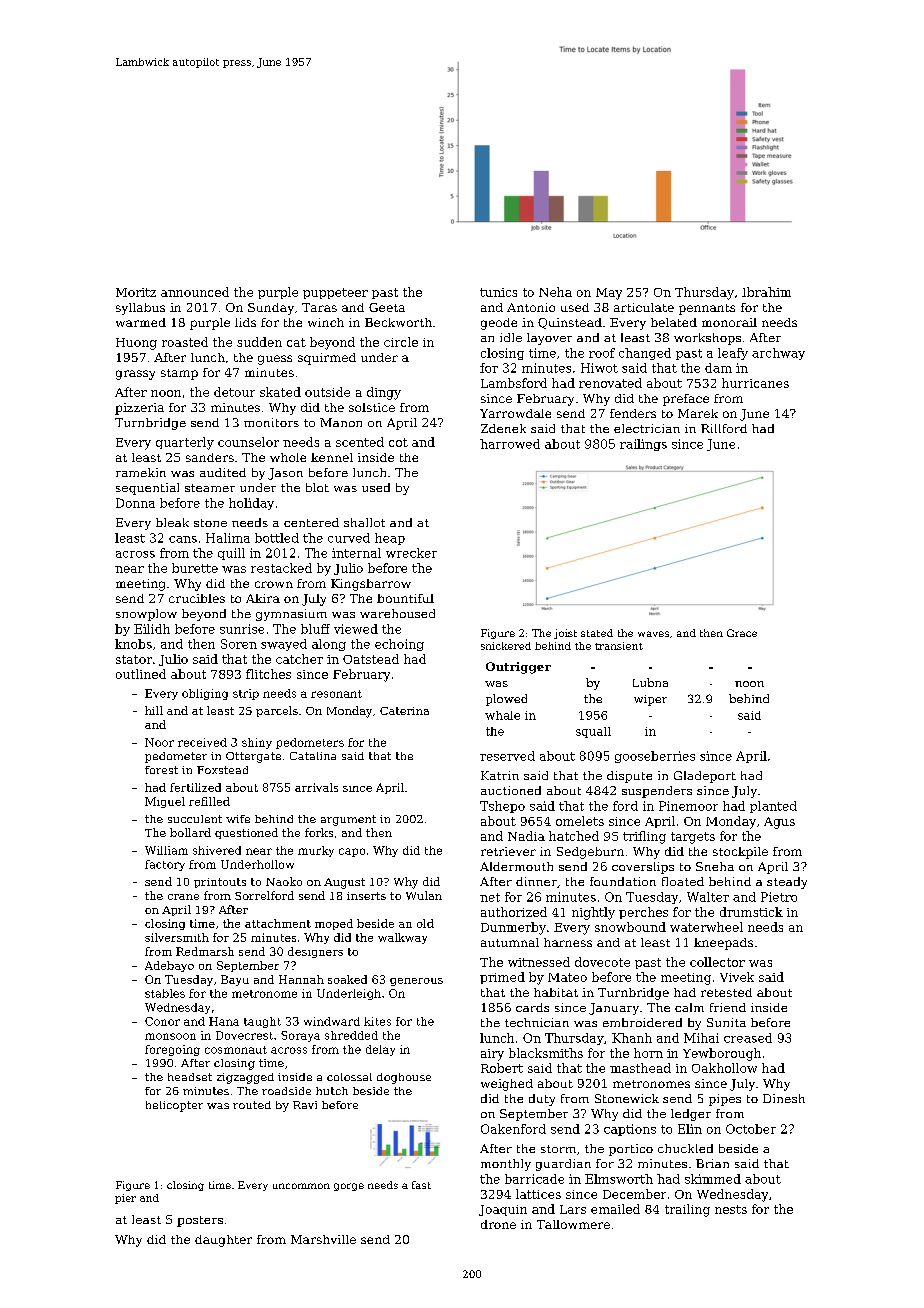 This screenshot has height=1308, width=924. Describe the element at coordinates (405, 598) in the screenshot. I see `bountiful` at that location.
